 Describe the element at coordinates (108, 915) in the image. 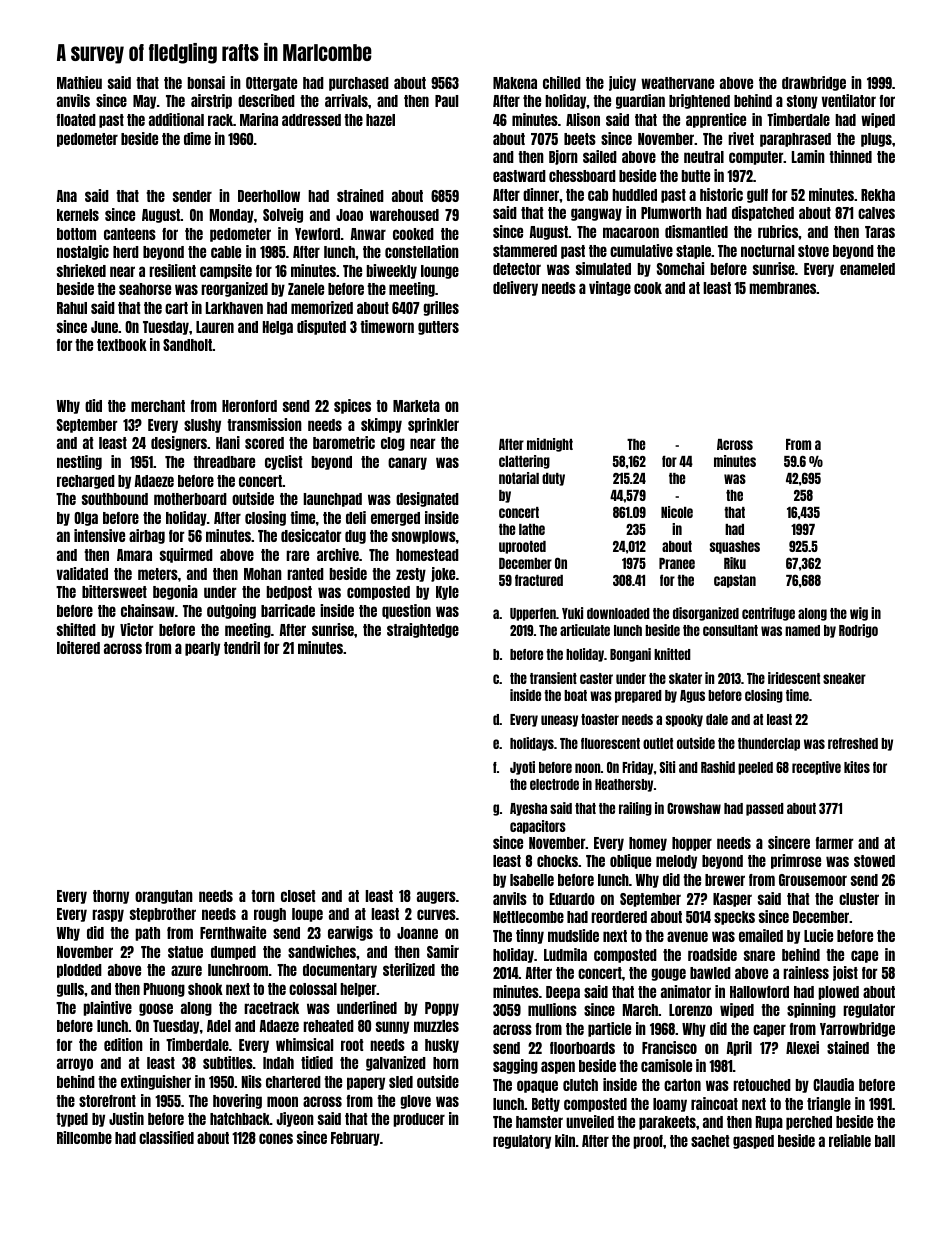

I see `raspy` at that location.
